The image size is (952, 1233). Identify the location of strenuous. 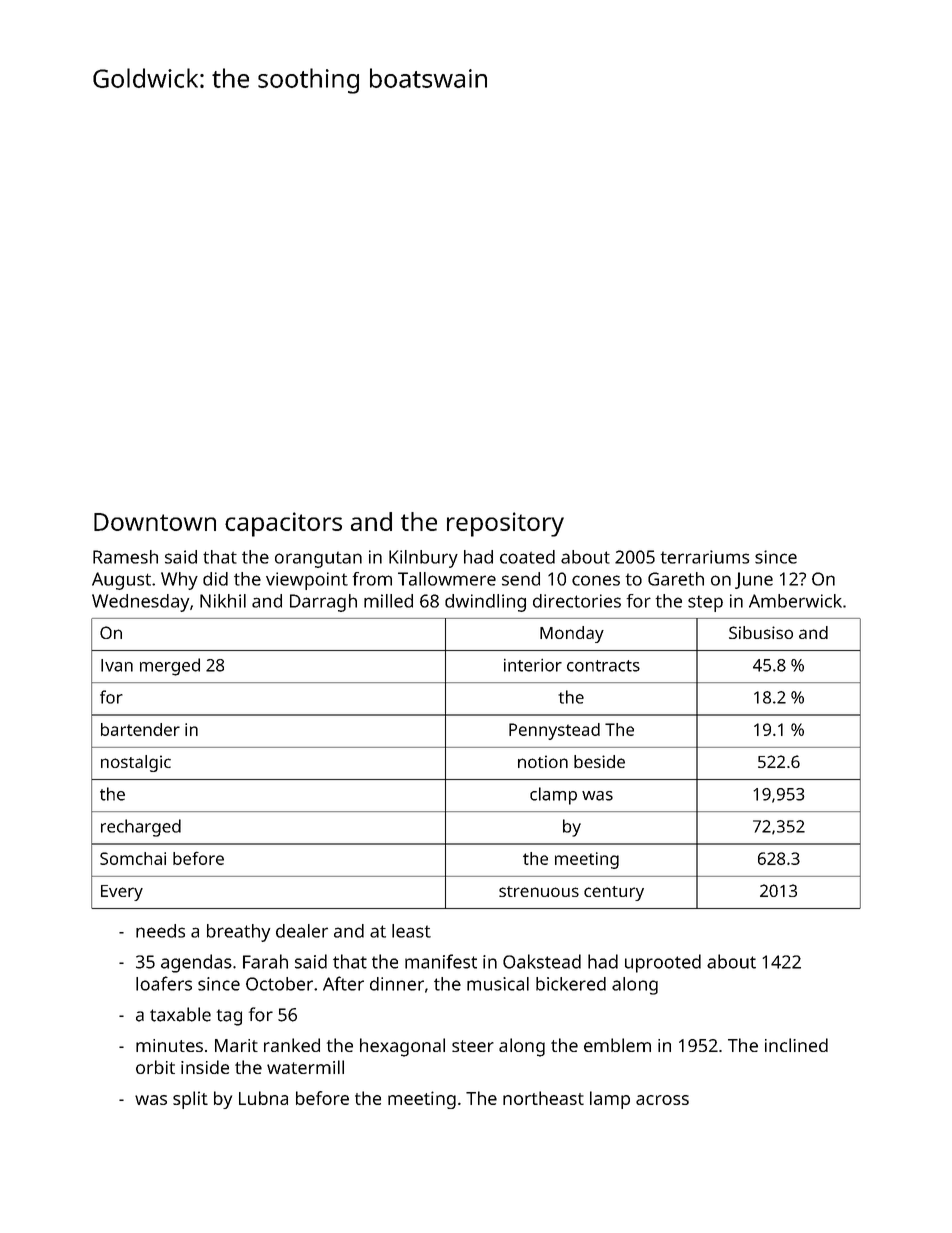
(539, 891).
